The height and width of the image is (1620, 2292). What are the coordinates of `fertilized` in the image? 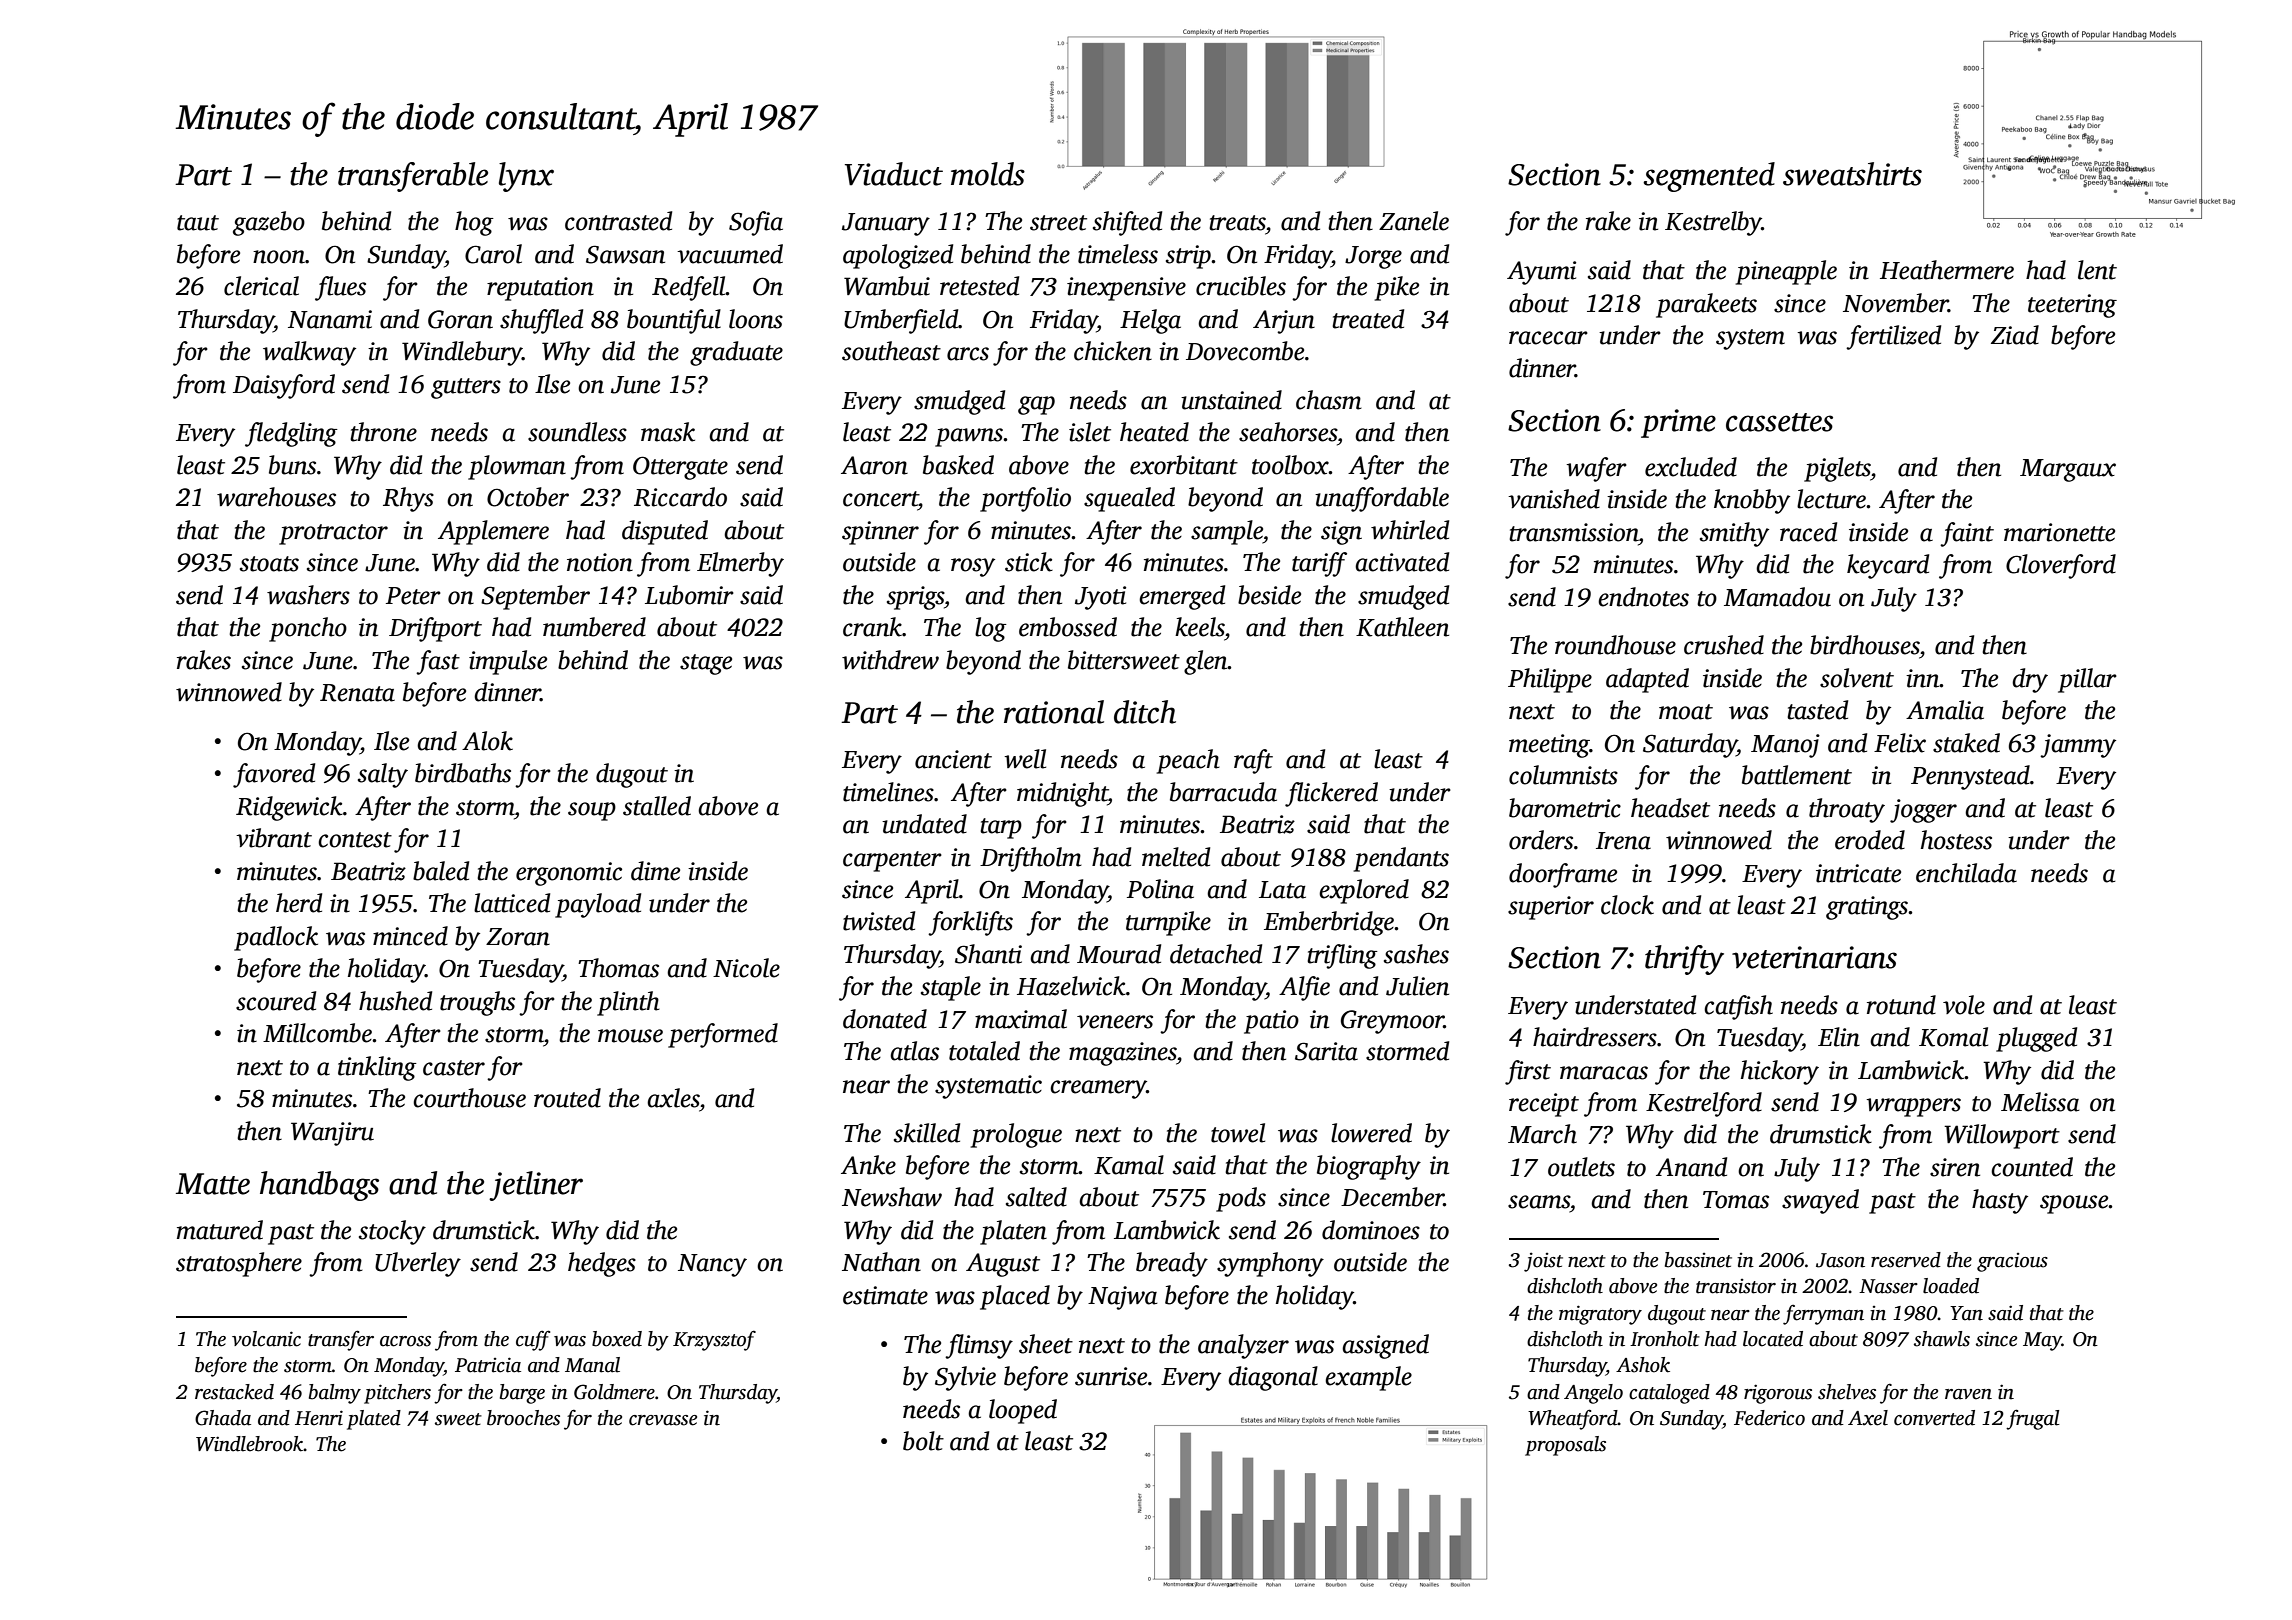 It's located at (1893, 337).
